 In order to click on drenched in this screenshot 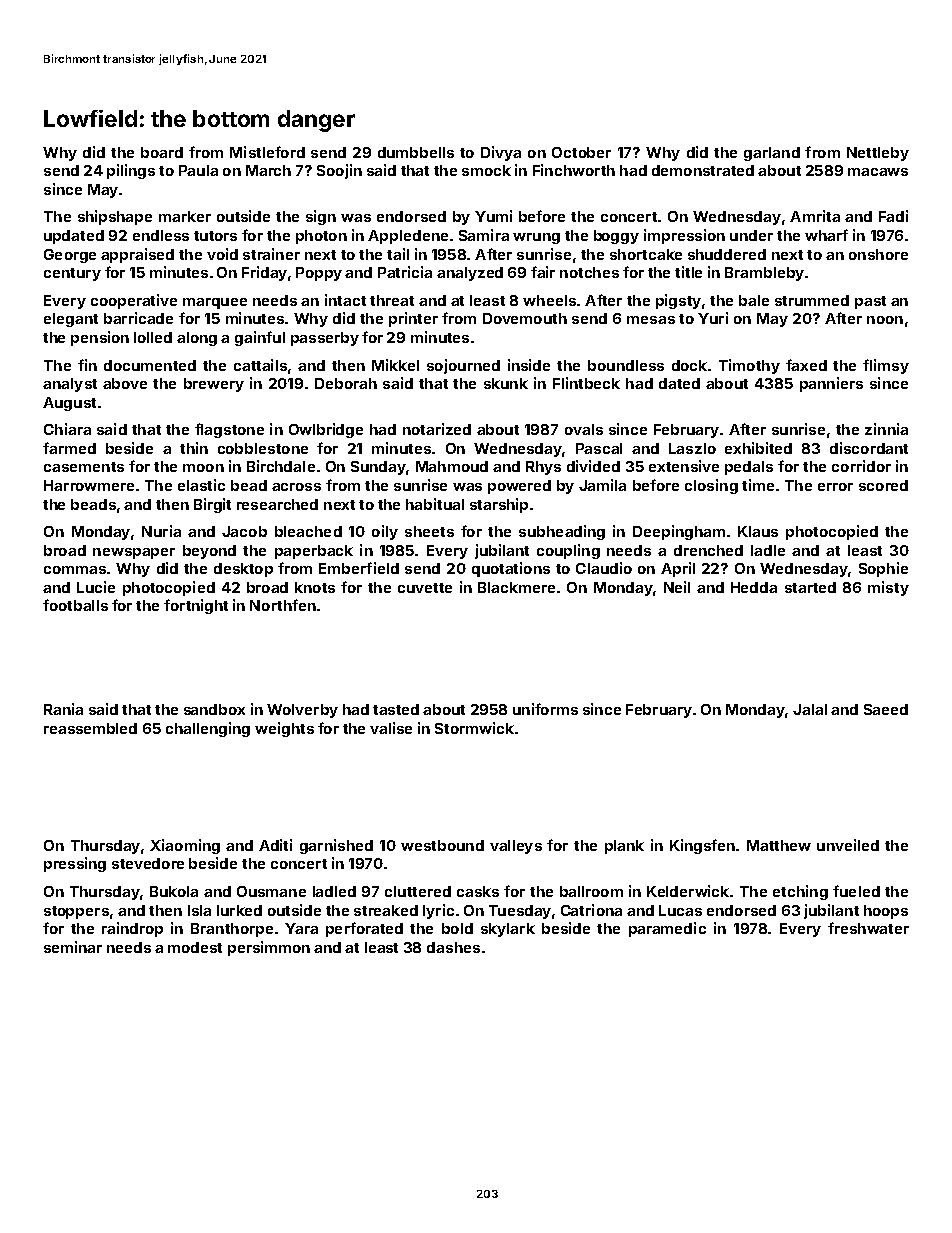, I will do `click(708, 550)`.
